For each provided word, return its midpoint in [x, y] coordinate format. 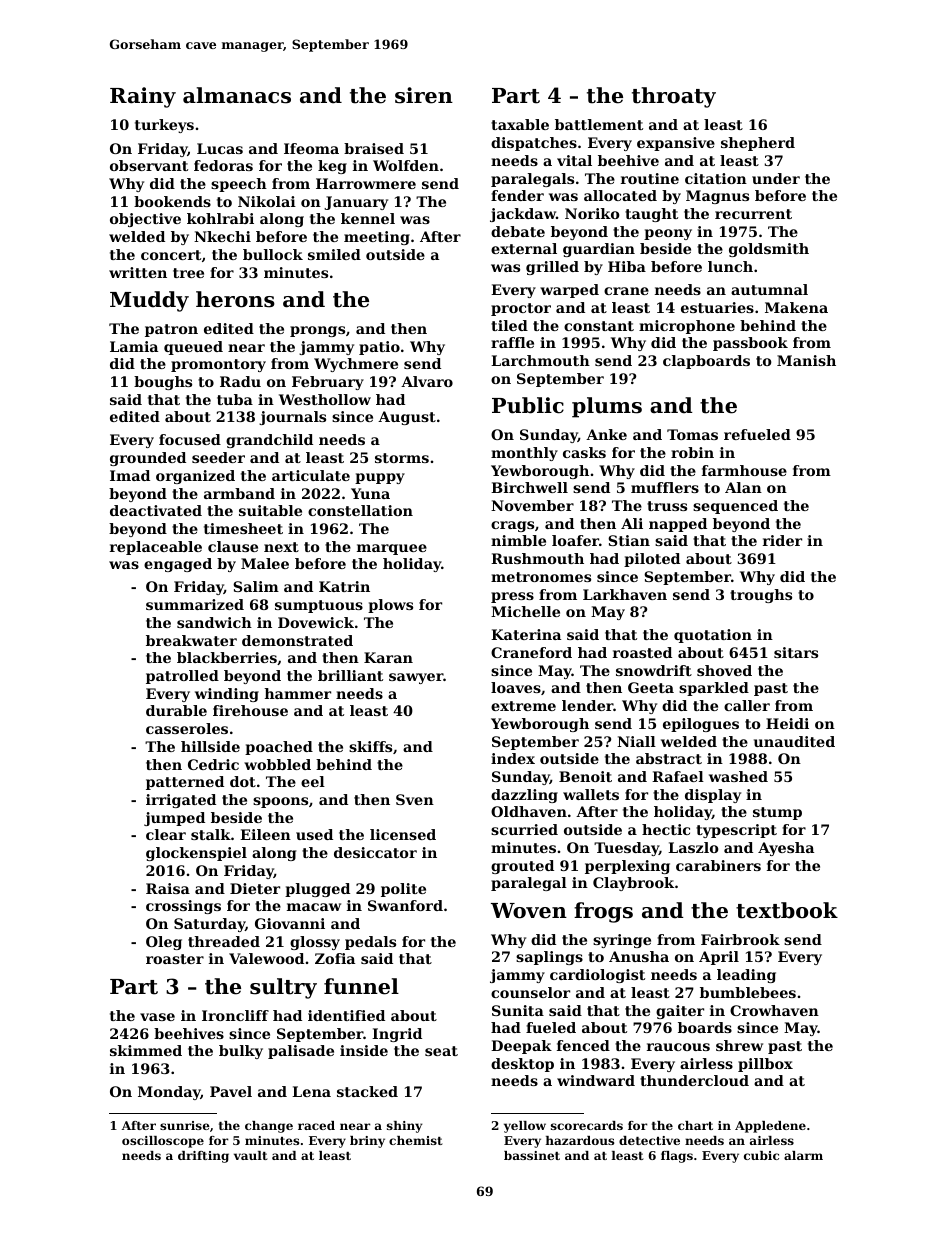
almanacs [237, 95]
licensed [403, 834]
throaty [674, 97]
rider [782, 540]
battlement [599, 124]
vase [157, 1017]
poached [279, 748]
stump [777, 813]
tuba [235, 399]
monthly [524, 454]
